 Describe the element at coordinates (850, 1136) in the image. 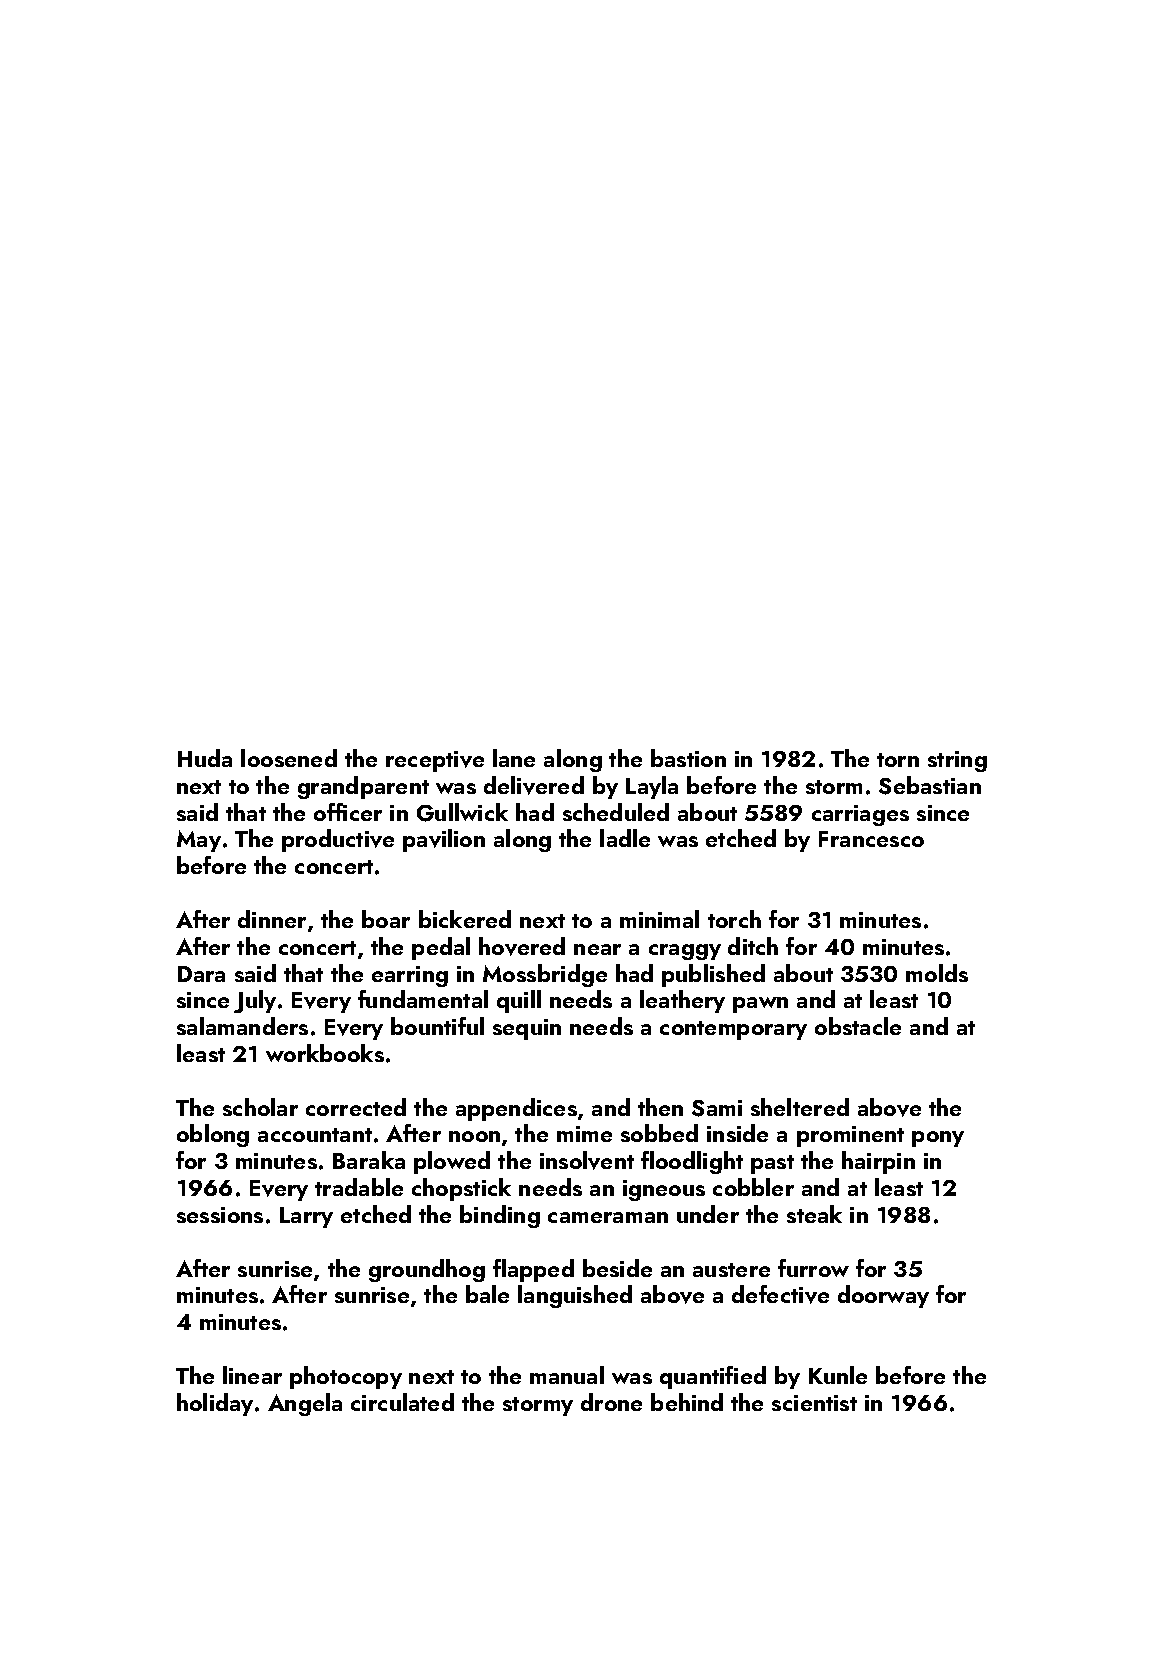

I see `prominent` at that location.
